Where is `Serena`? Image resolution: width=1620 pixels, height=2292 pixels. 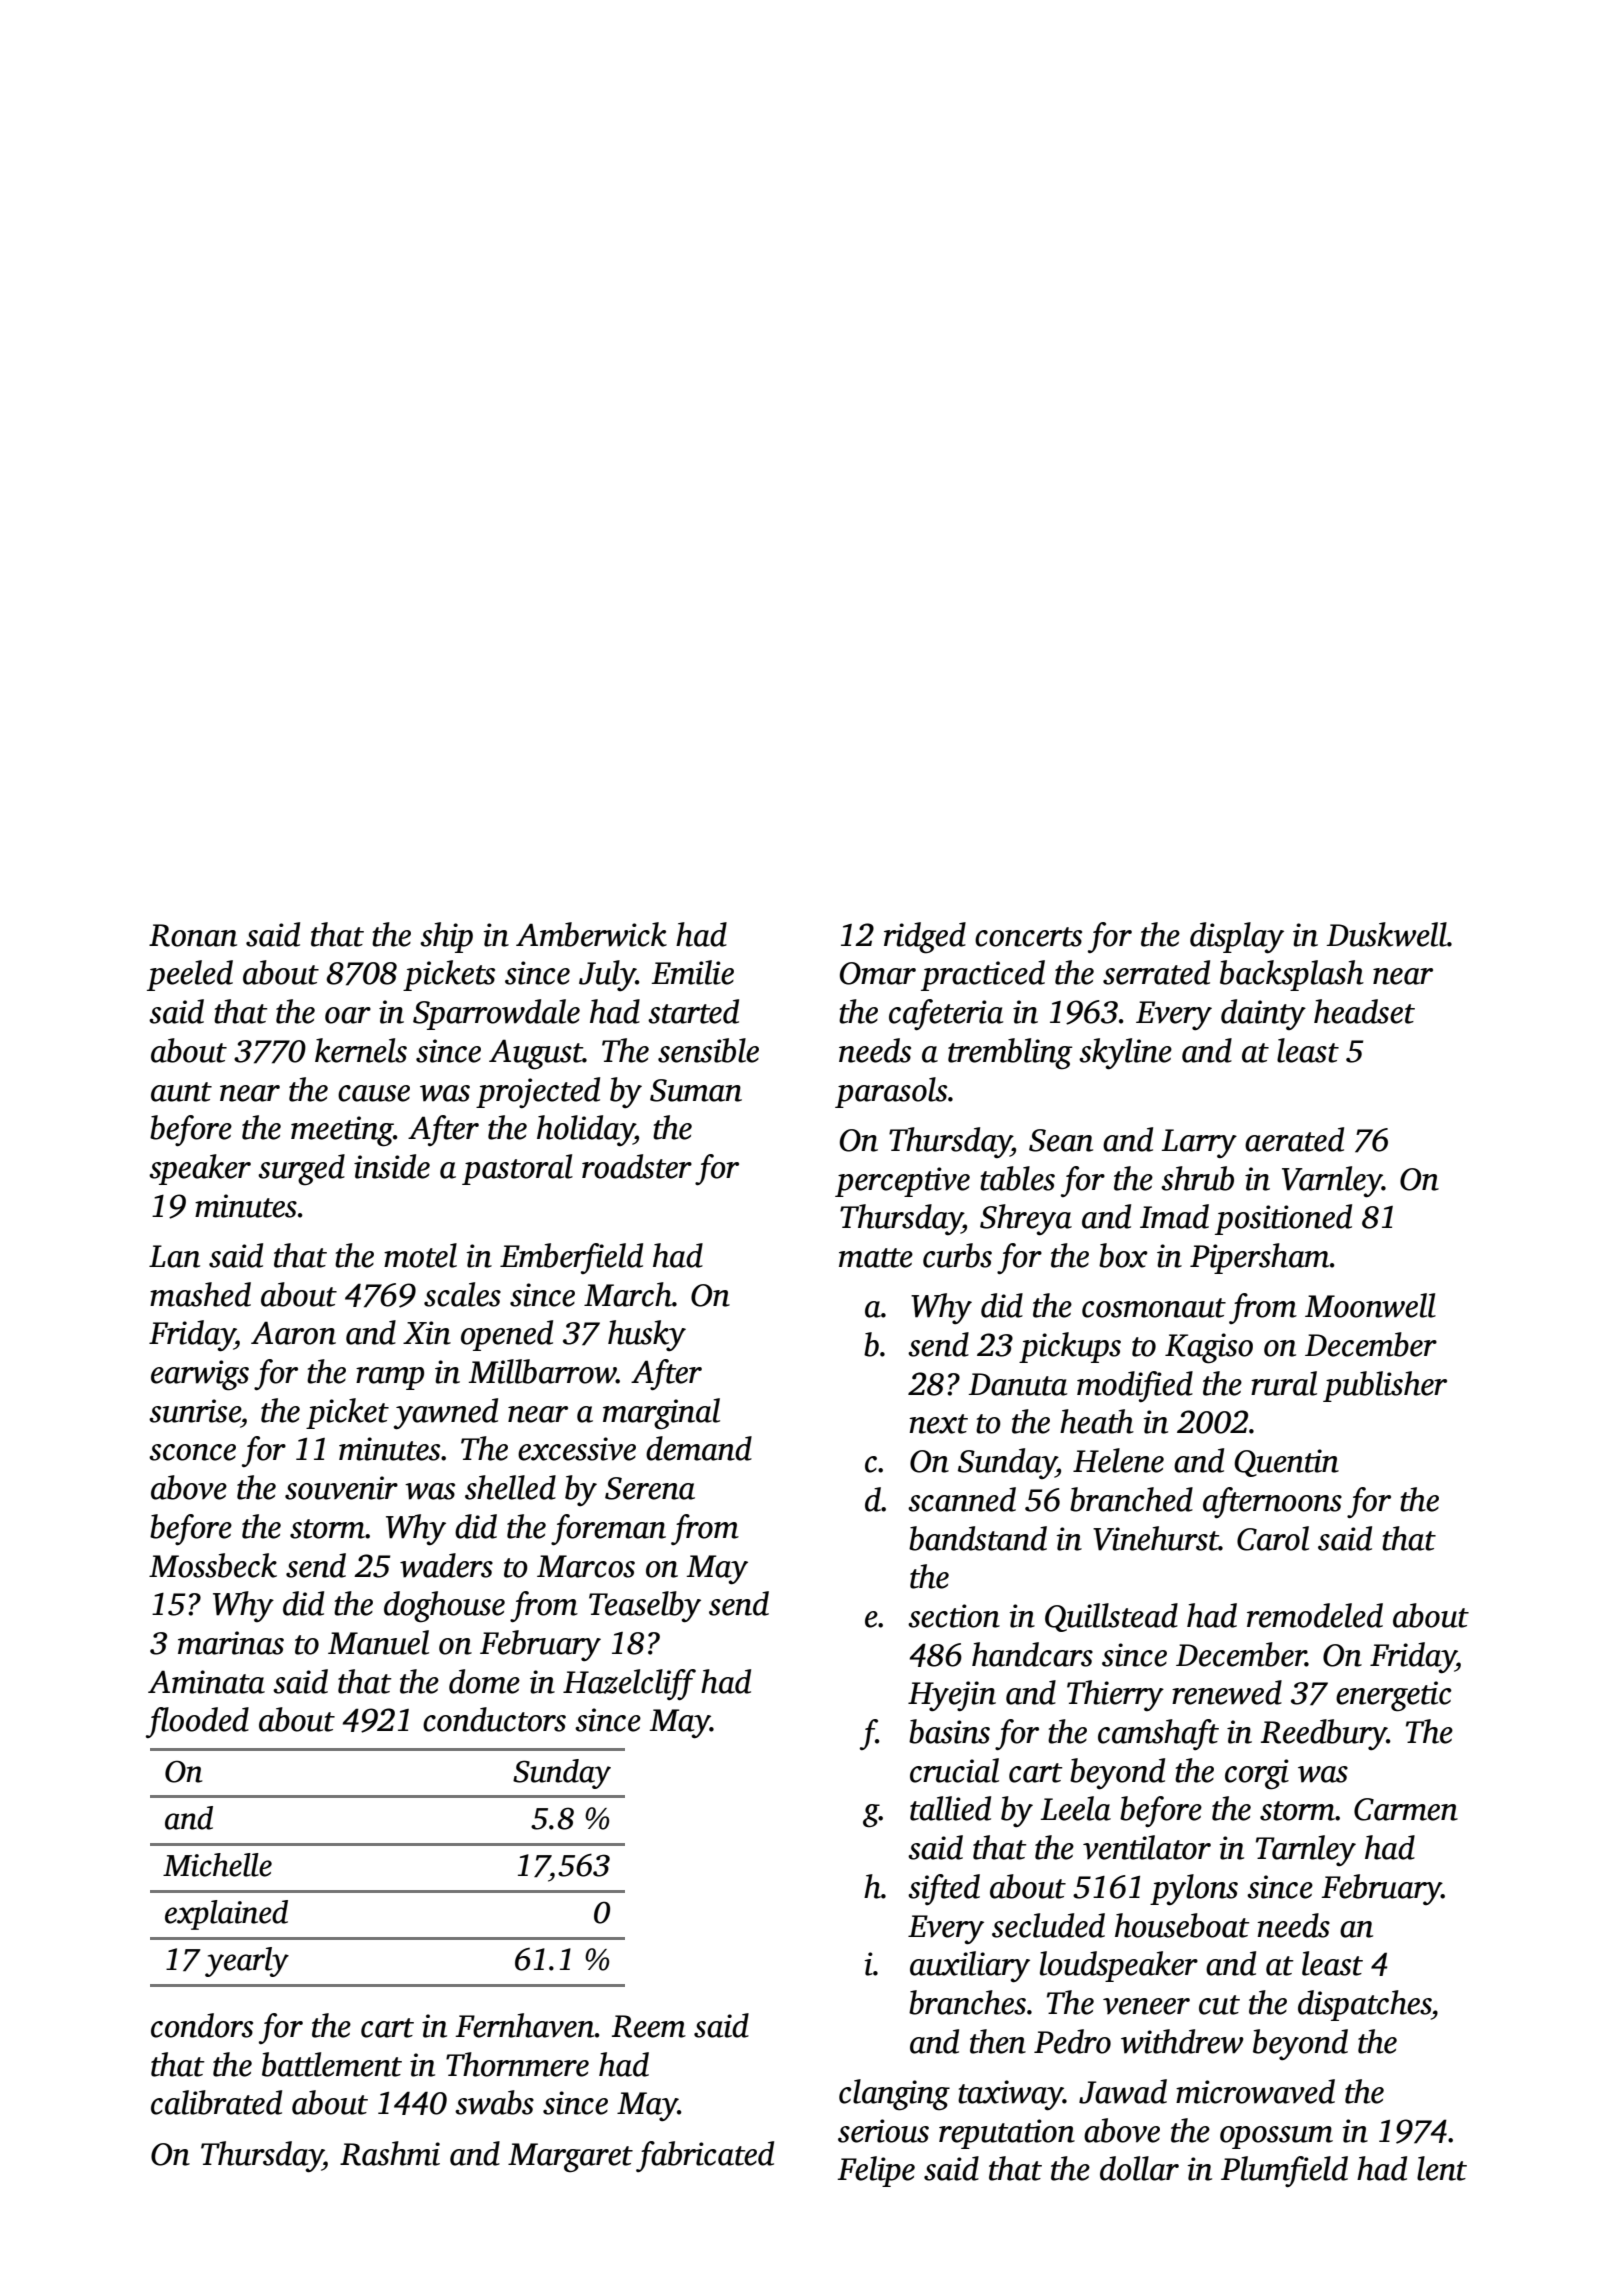 Serena is located at coordinates (650, 1488).
